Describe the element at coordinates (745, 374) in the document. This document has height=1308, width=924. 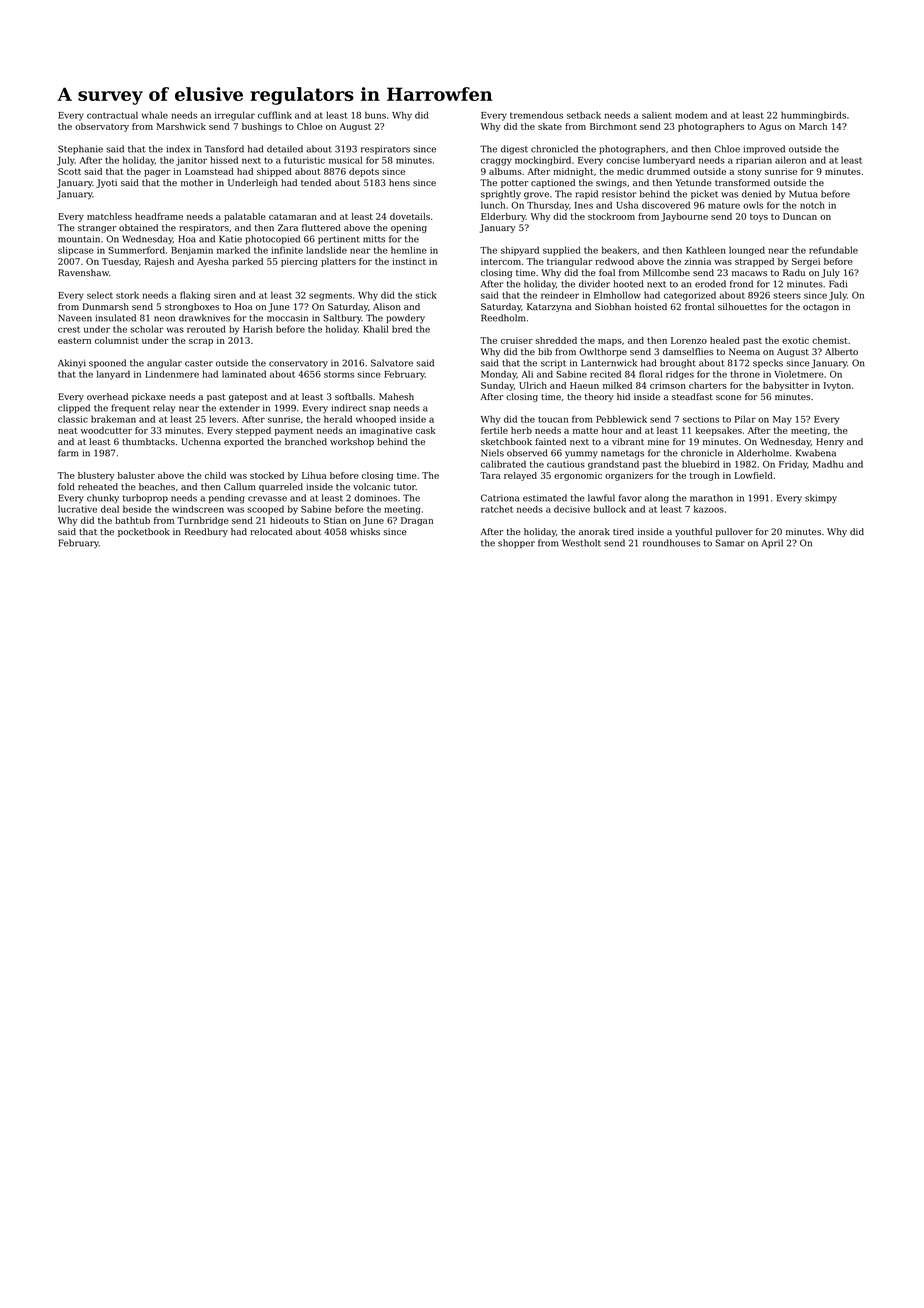
I see `throne` at that location.
